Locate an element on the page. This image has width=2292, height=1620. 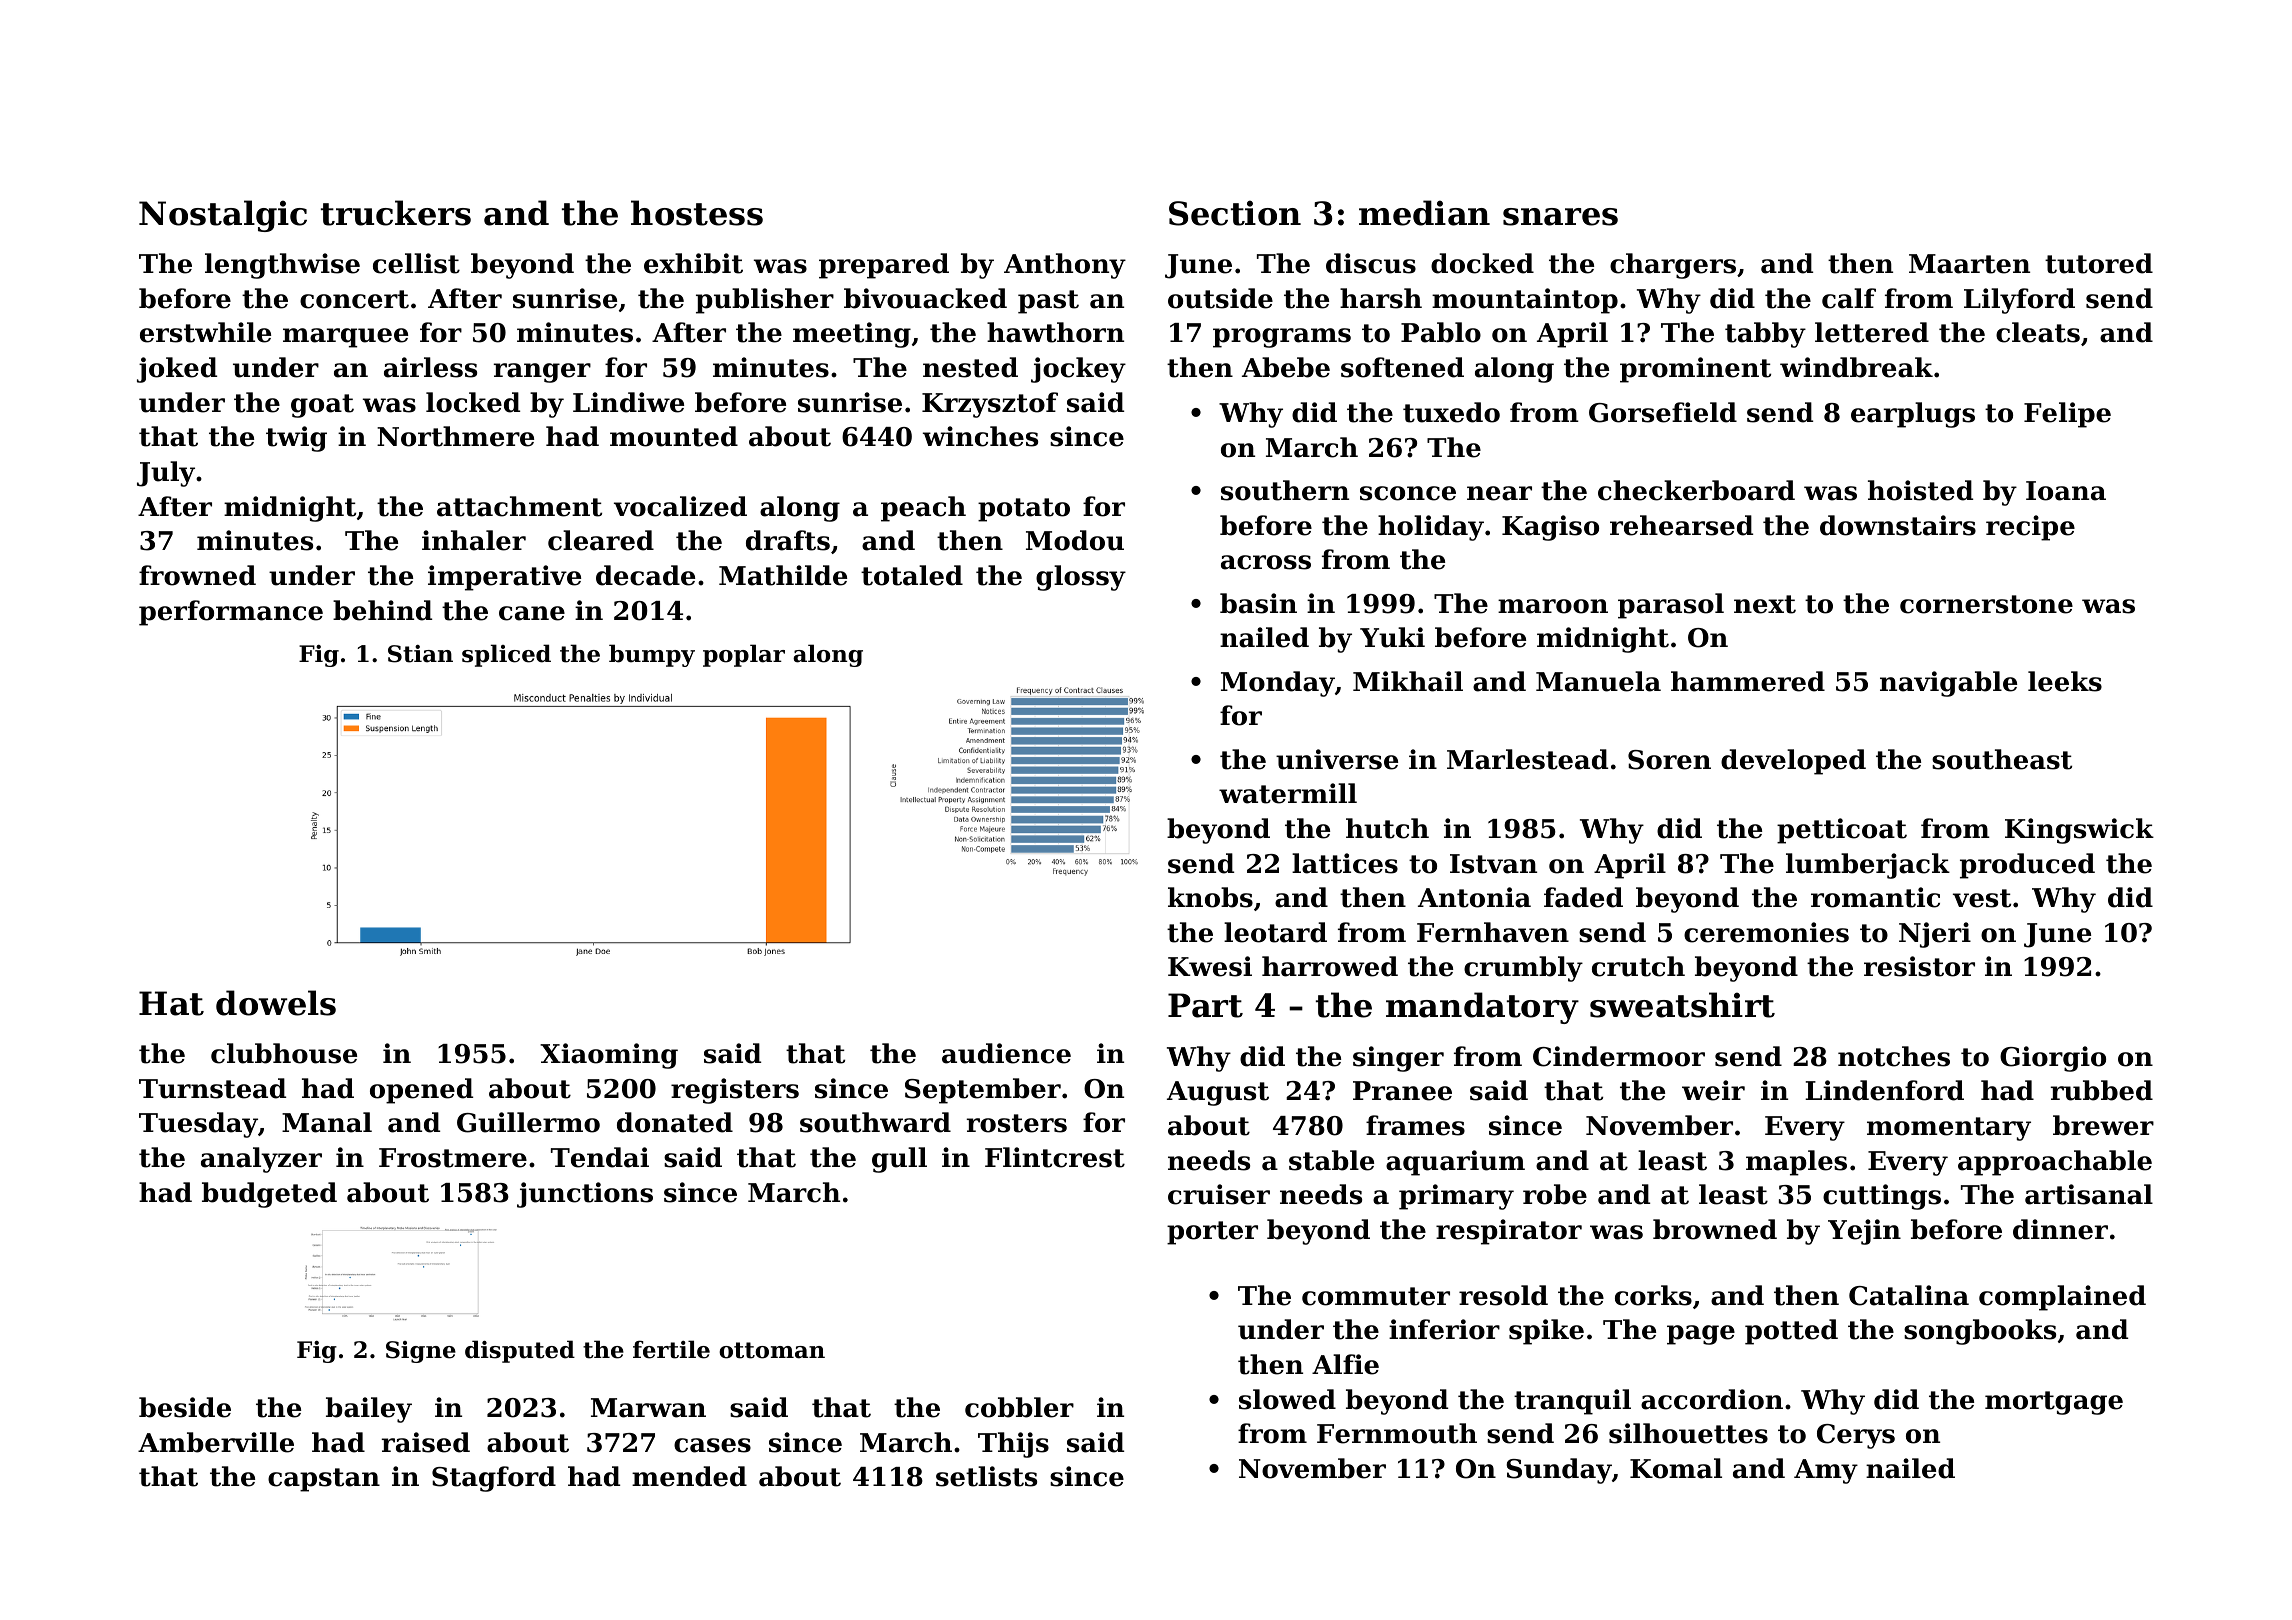
outside is located at coordinates (1220, 298).
